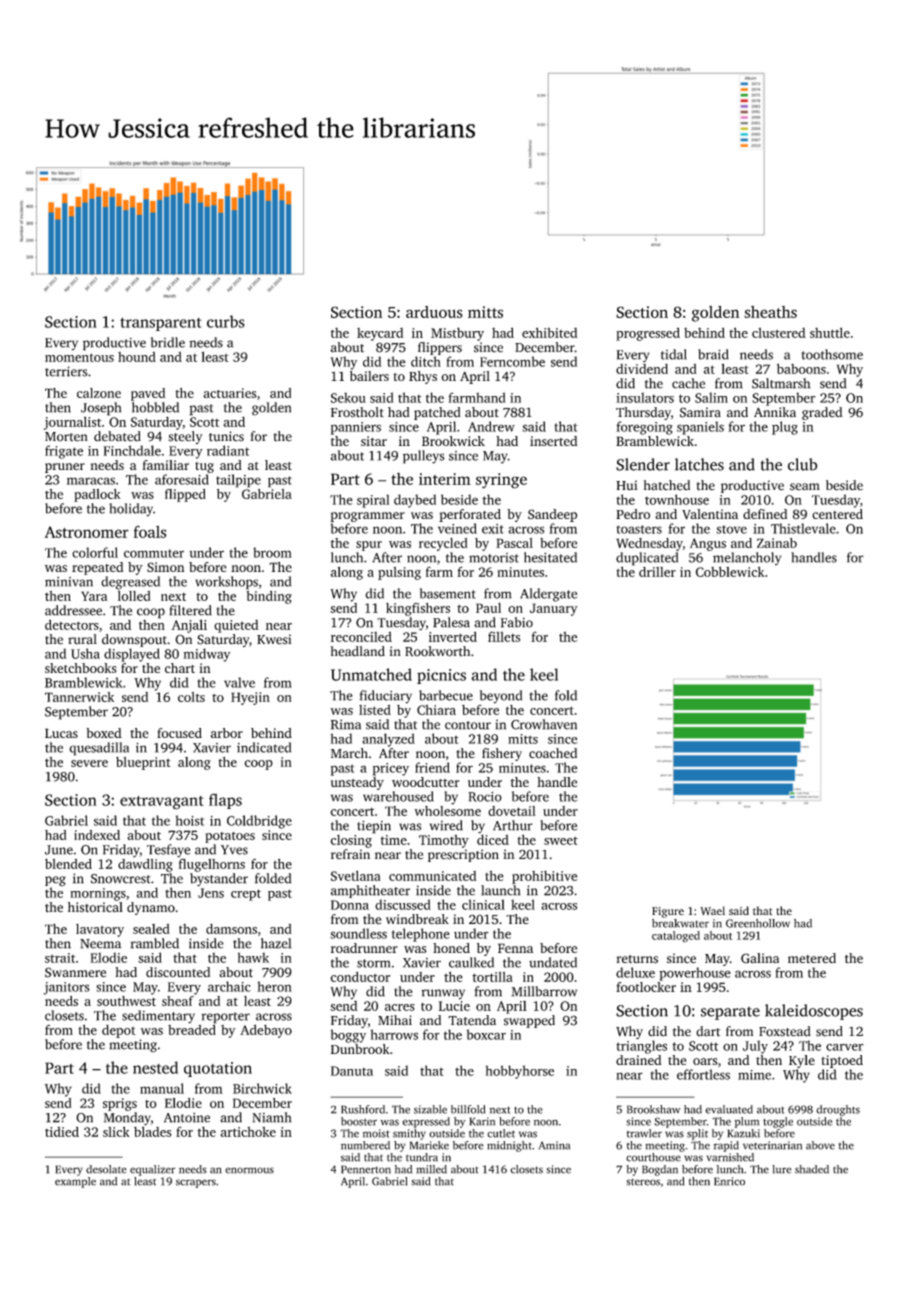 The height and width of the page is (1316, 908). I want to click on arduous, so click(434, 312).
